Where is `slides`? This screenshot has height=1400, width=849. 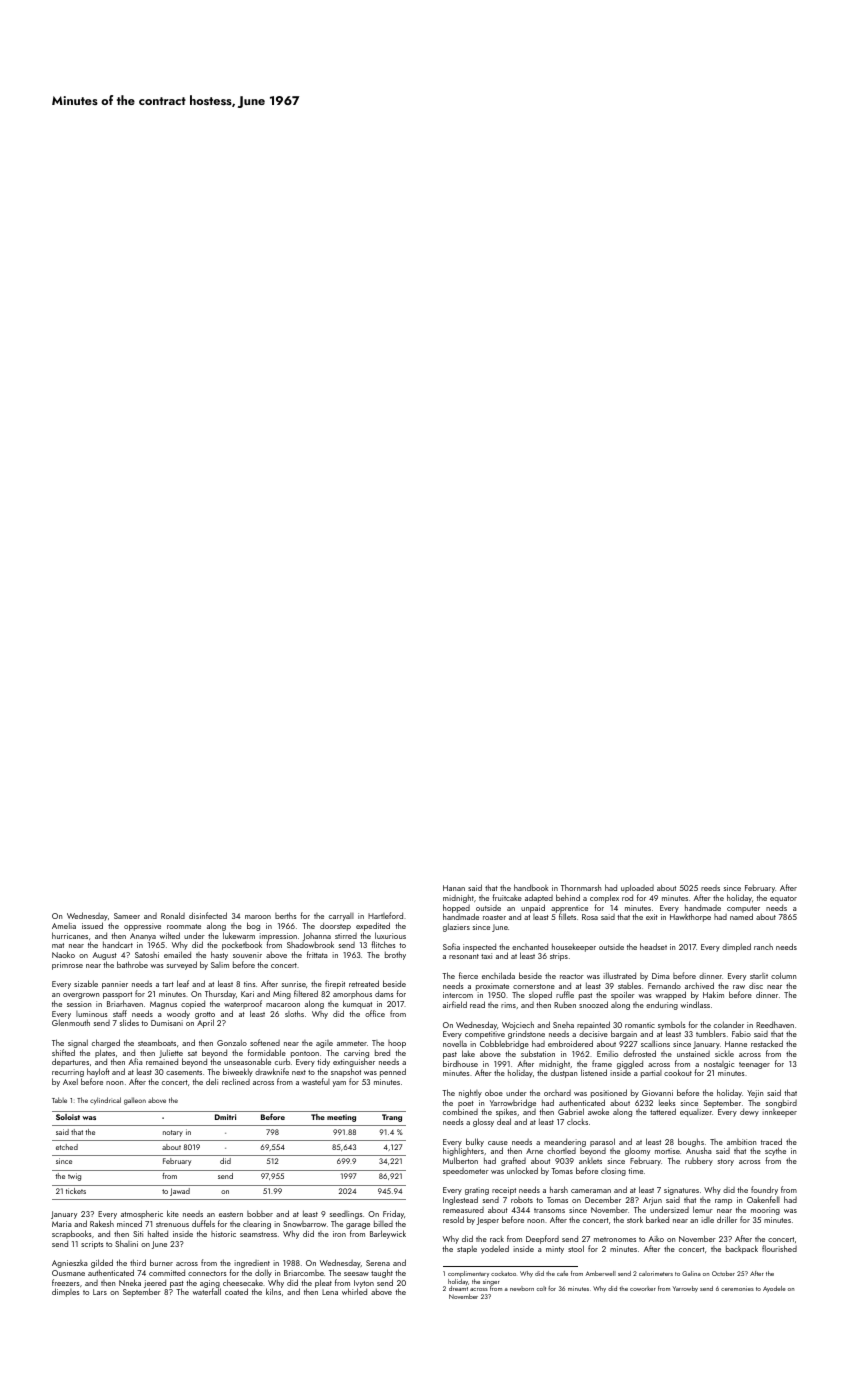 slides is located at coordinates (129, 1022).
